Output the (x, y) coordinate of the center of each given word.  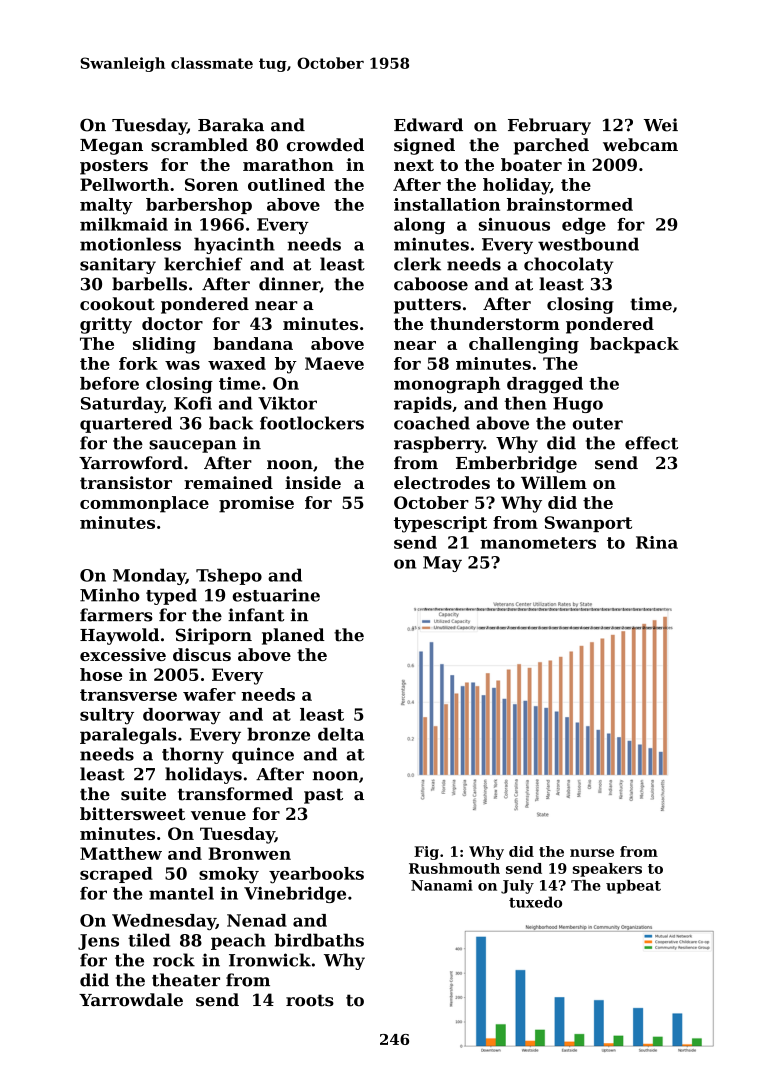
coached (432, 423)
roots (310, 1000)
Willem (554, 482)
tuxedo (535, 902)
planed (293, 636)
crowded (325, 145)
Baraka (231, 125)
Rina (657, 542)
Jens (98, 942)
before (109, 383)
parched (551, 146)
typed (171, 596)
